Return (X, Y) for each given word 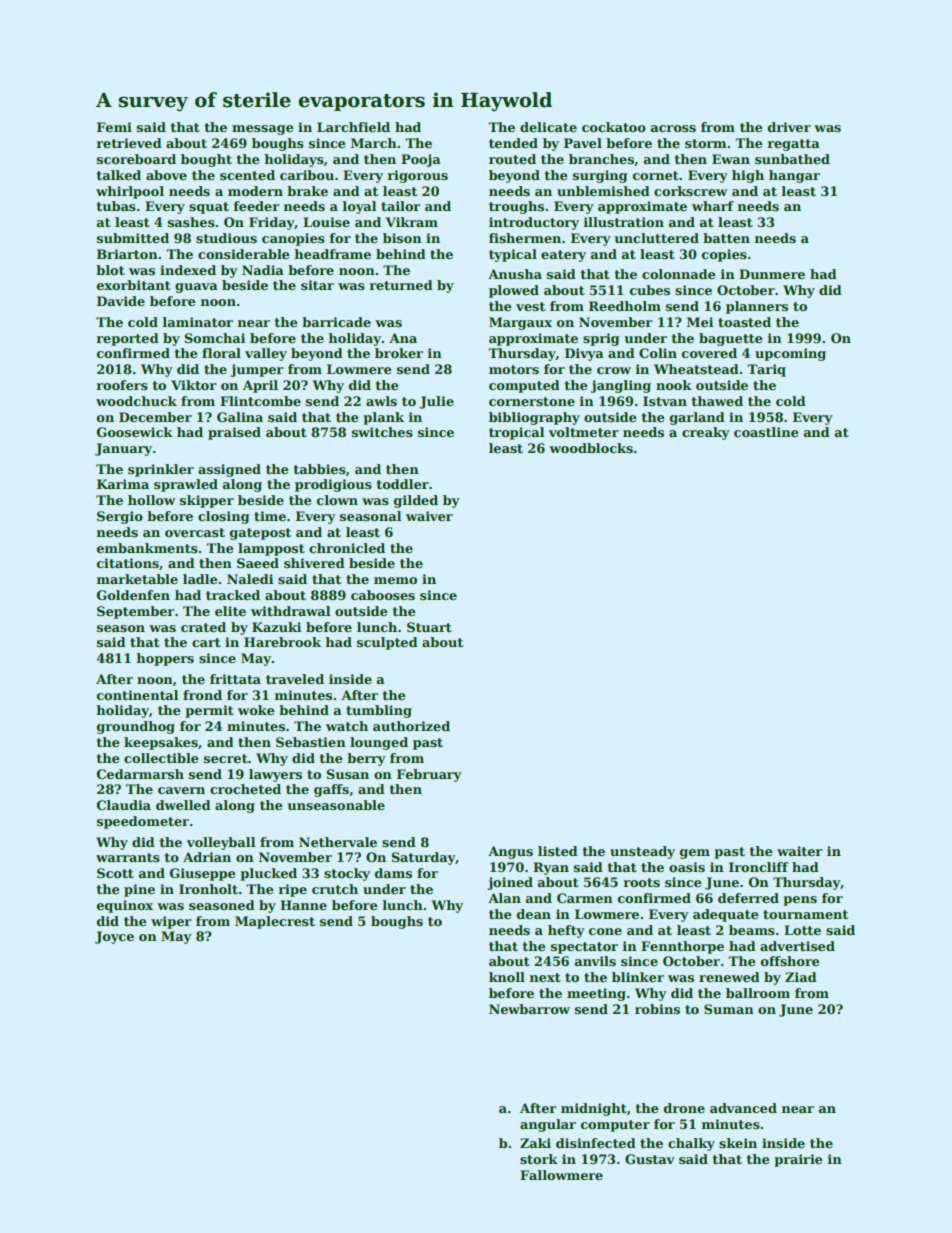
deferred (748, 898)
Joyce (114, 937)
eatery (563, 256)
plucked (268, 874)
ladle (200, 579)
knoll (507, 977)
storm (705, 143)
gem (694, 854)
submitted (133, 238)
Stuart (429, 627)
